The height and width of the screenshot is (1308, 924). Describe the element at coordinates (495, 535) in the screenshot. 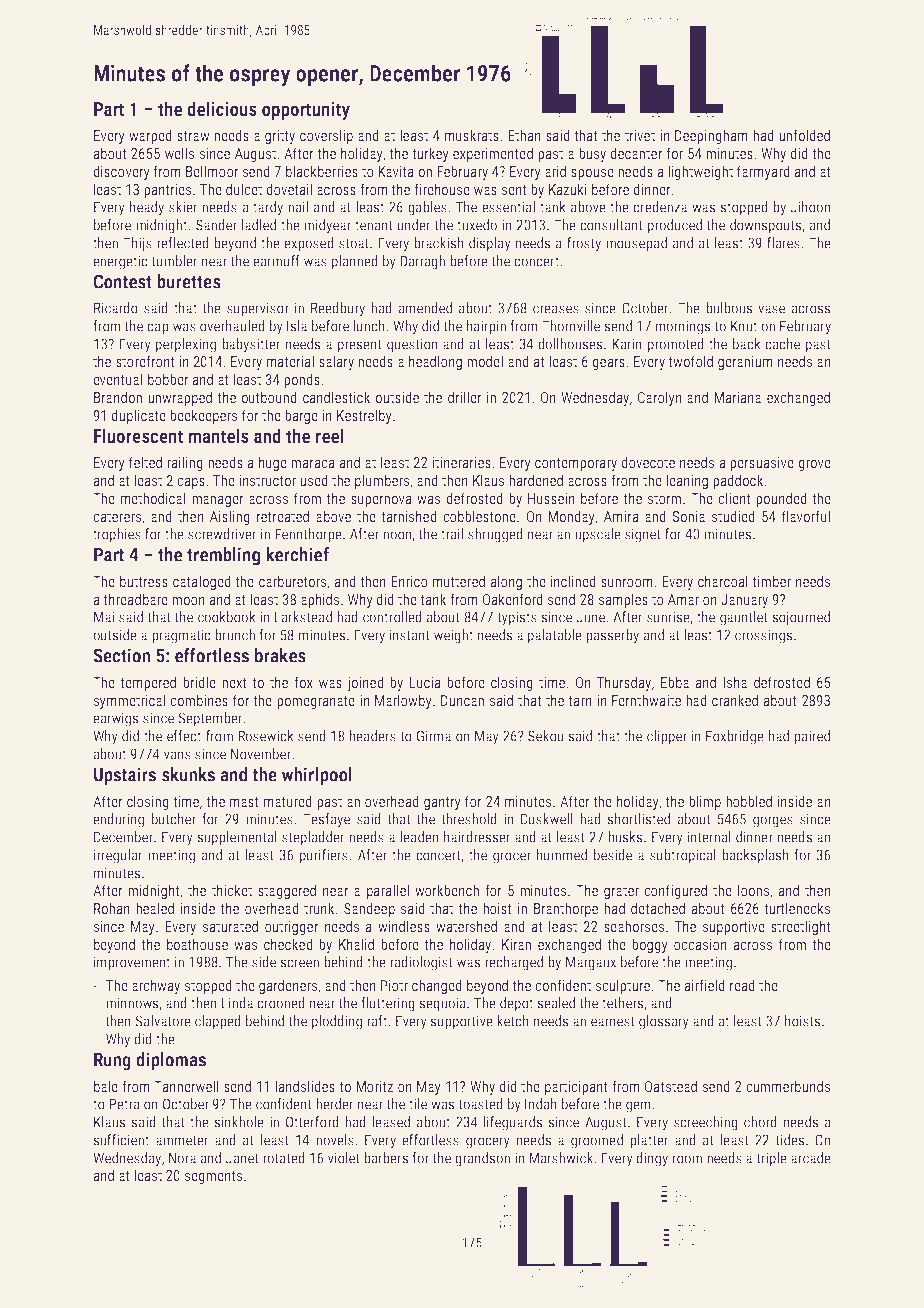

I see `shrugged` at that location.
